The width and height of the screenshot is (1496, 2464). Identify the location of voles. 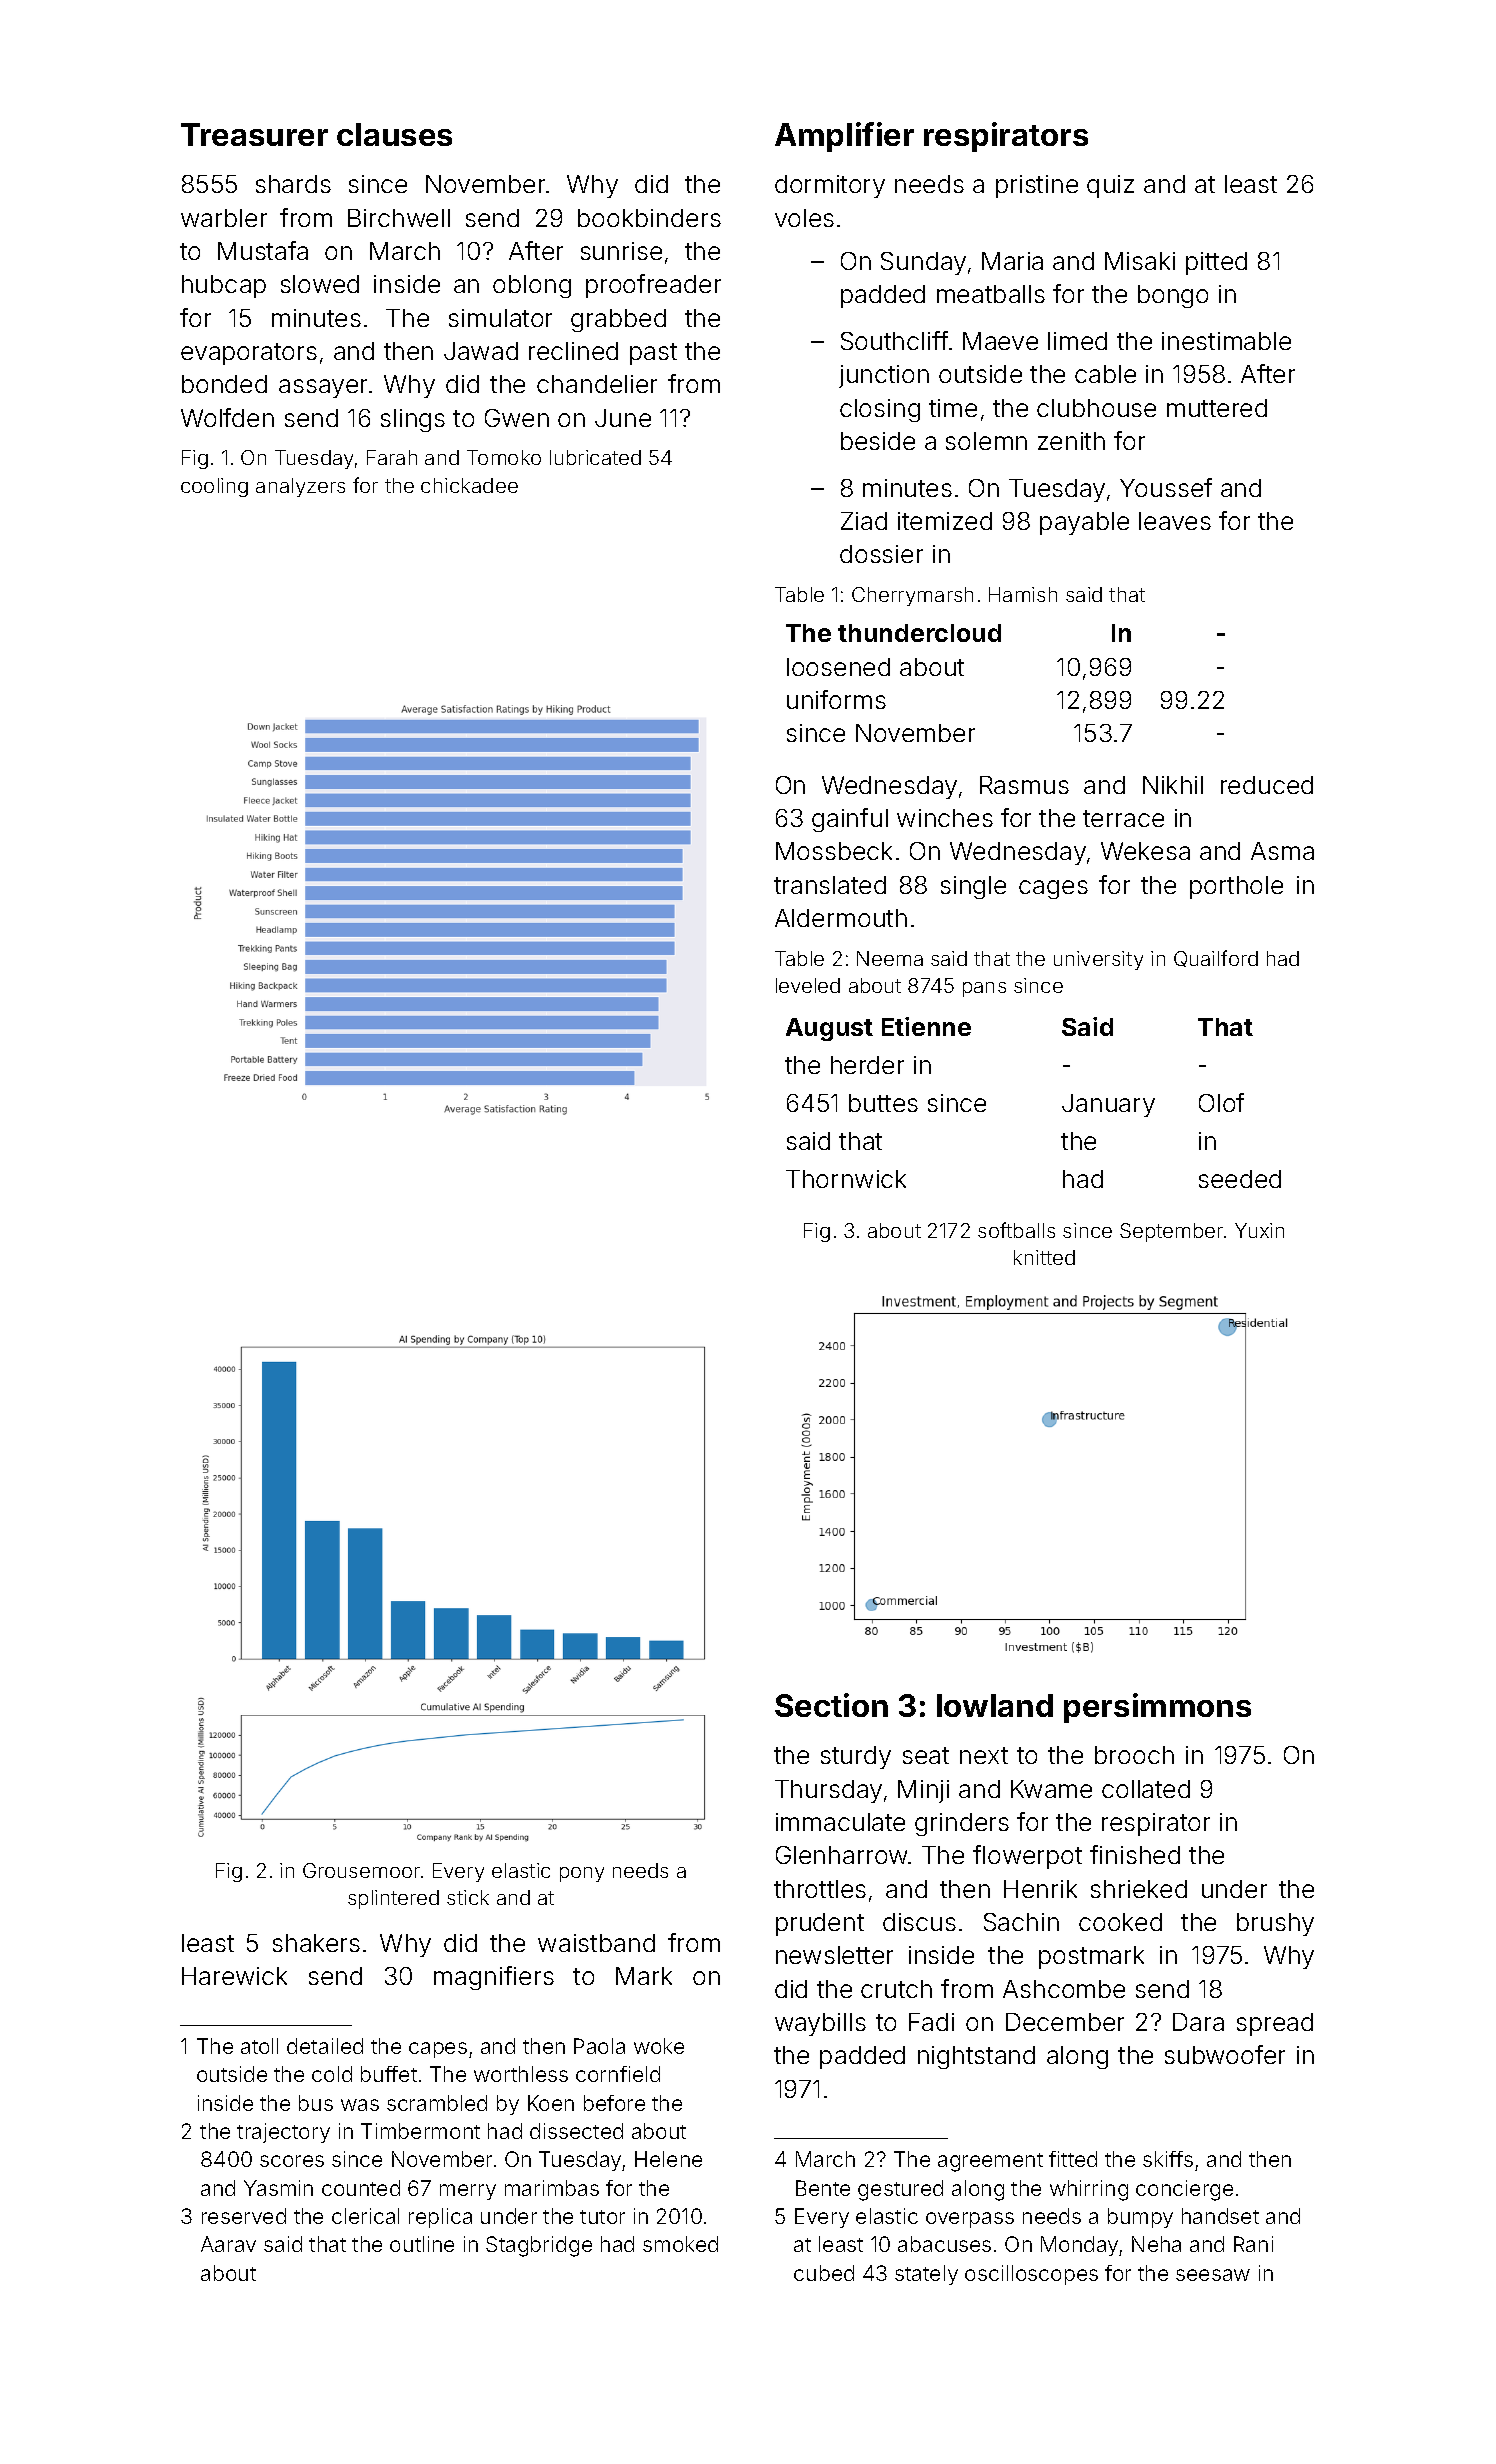
(804, 218).
